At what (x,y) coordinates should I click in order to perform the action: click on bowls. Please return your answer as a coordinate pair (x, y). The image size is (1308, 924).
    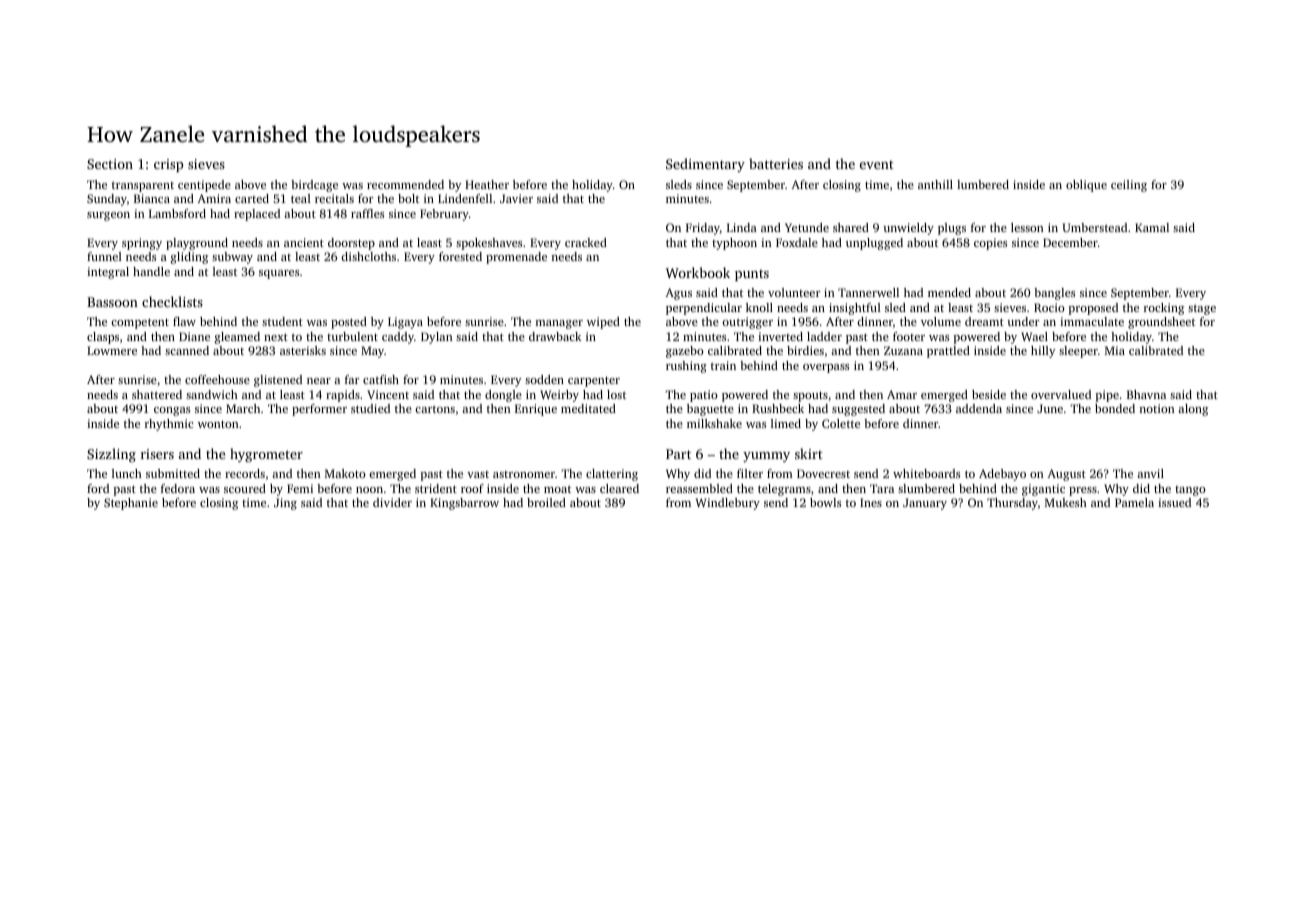
    Looking at the image, I should click on (825, 502).
